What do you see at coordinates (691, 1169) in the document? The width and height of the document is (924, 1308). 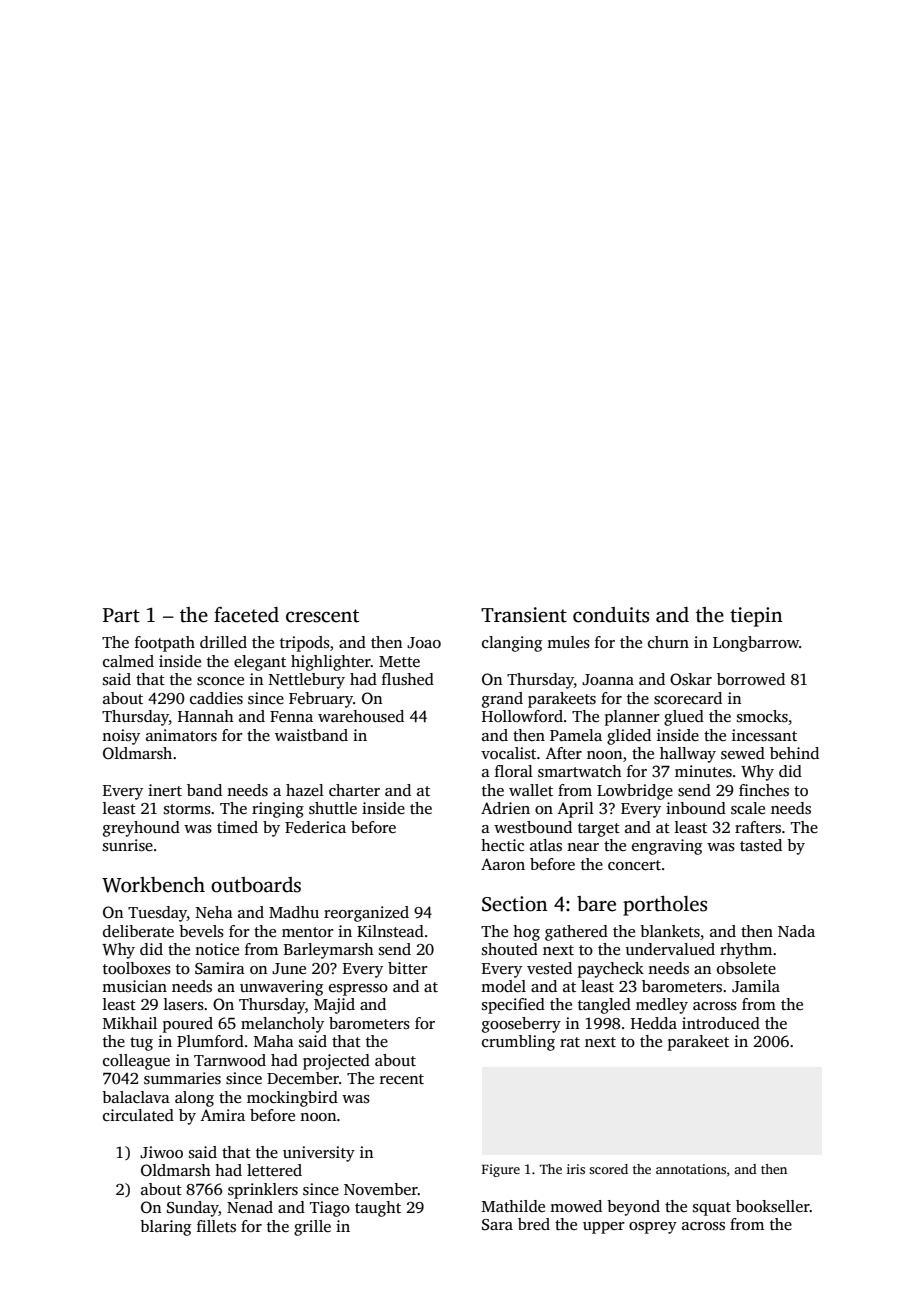 I see `annotations` at bounding box center [691, 1169].
